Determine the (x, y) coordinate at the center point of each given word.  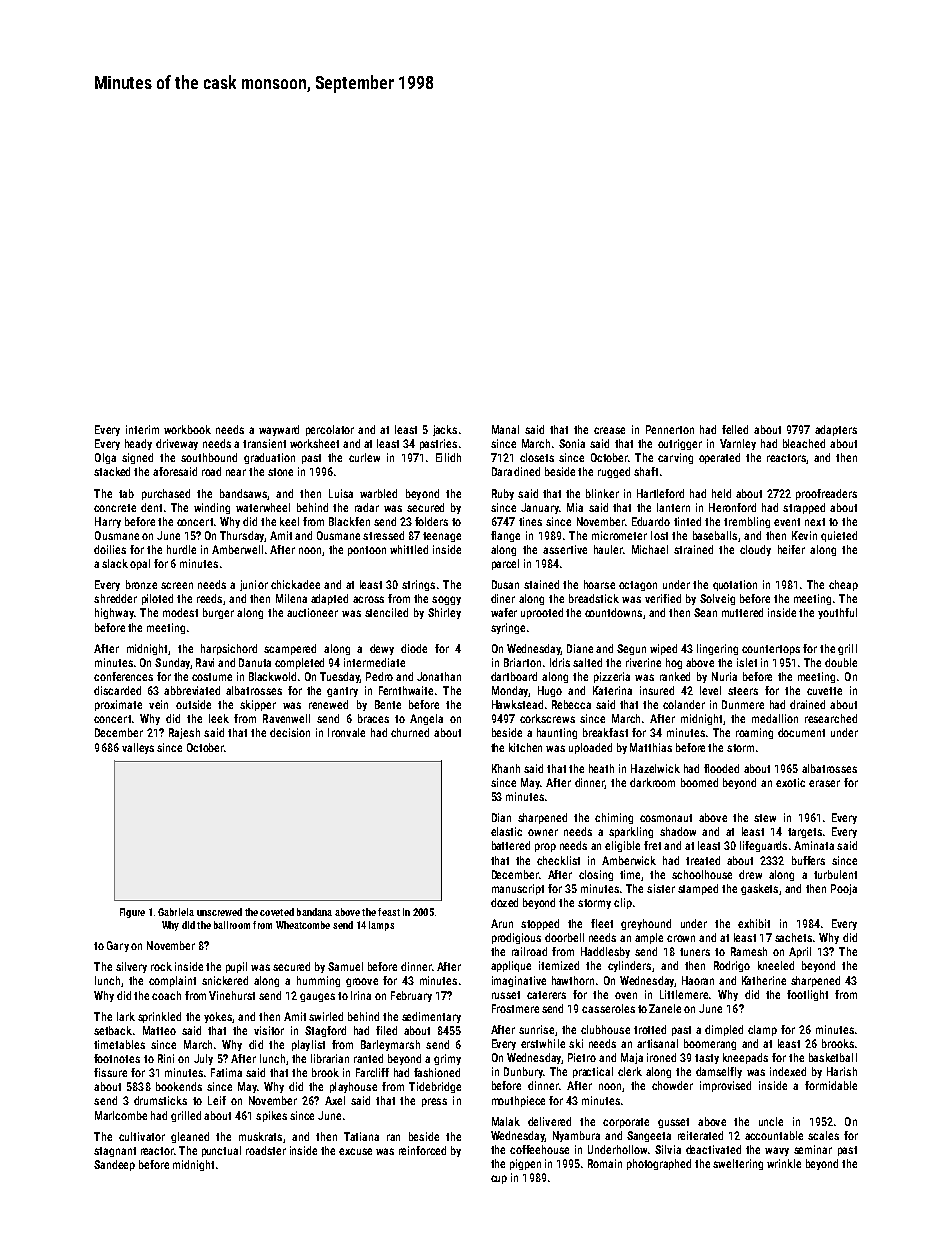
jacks (445, 430)
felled (735, 429)
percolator (330, 430)
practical (593, 1072)
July (203, 1059)
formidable (831, 1085)
